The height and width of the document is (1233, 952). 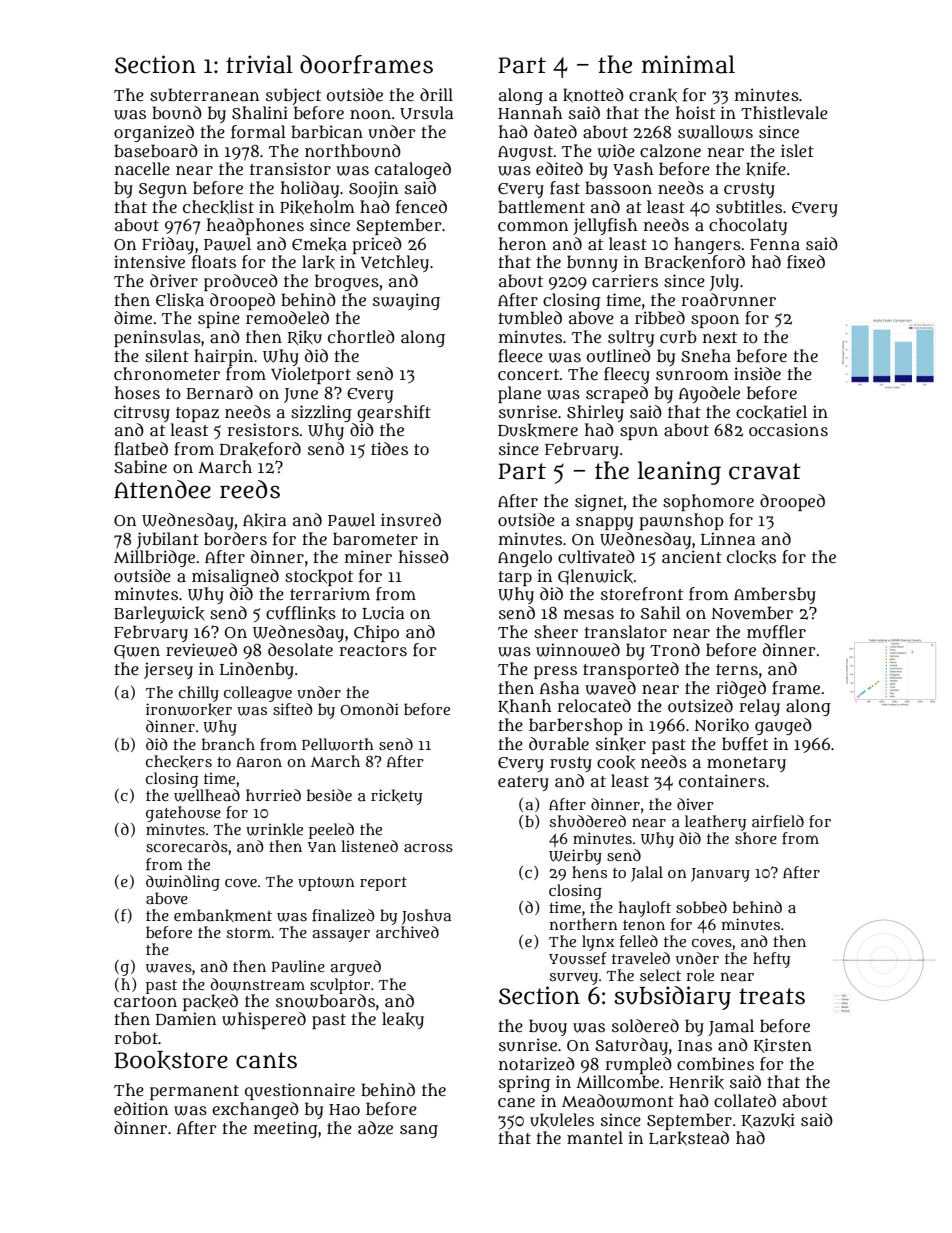 What do you see at coordinates (255, 1110) in the document?
I see `exchanged` at bounding box center [255, 1110].
